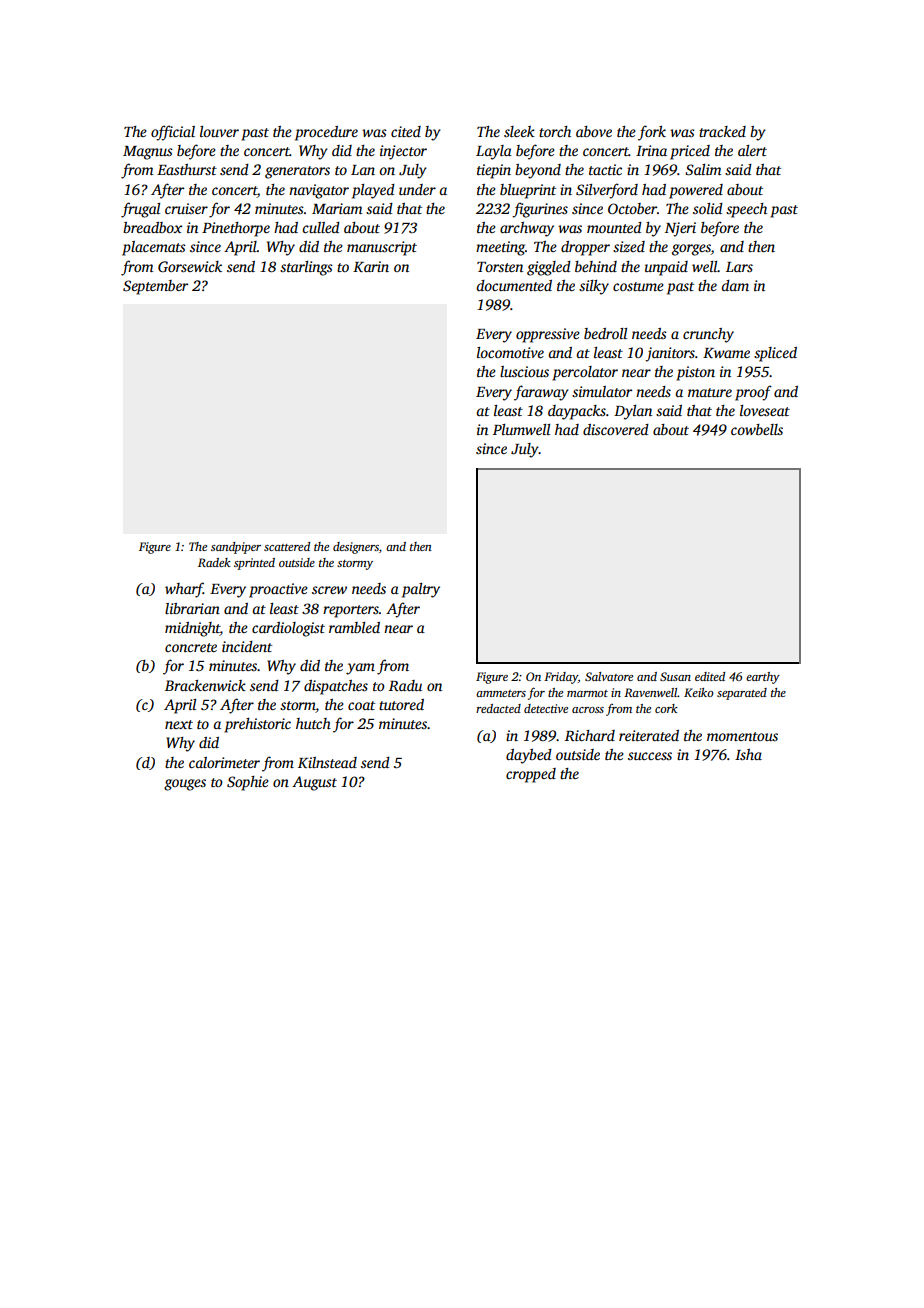 This document has height=1308, width=924. I want to click on cropped, so click(531, 775).
